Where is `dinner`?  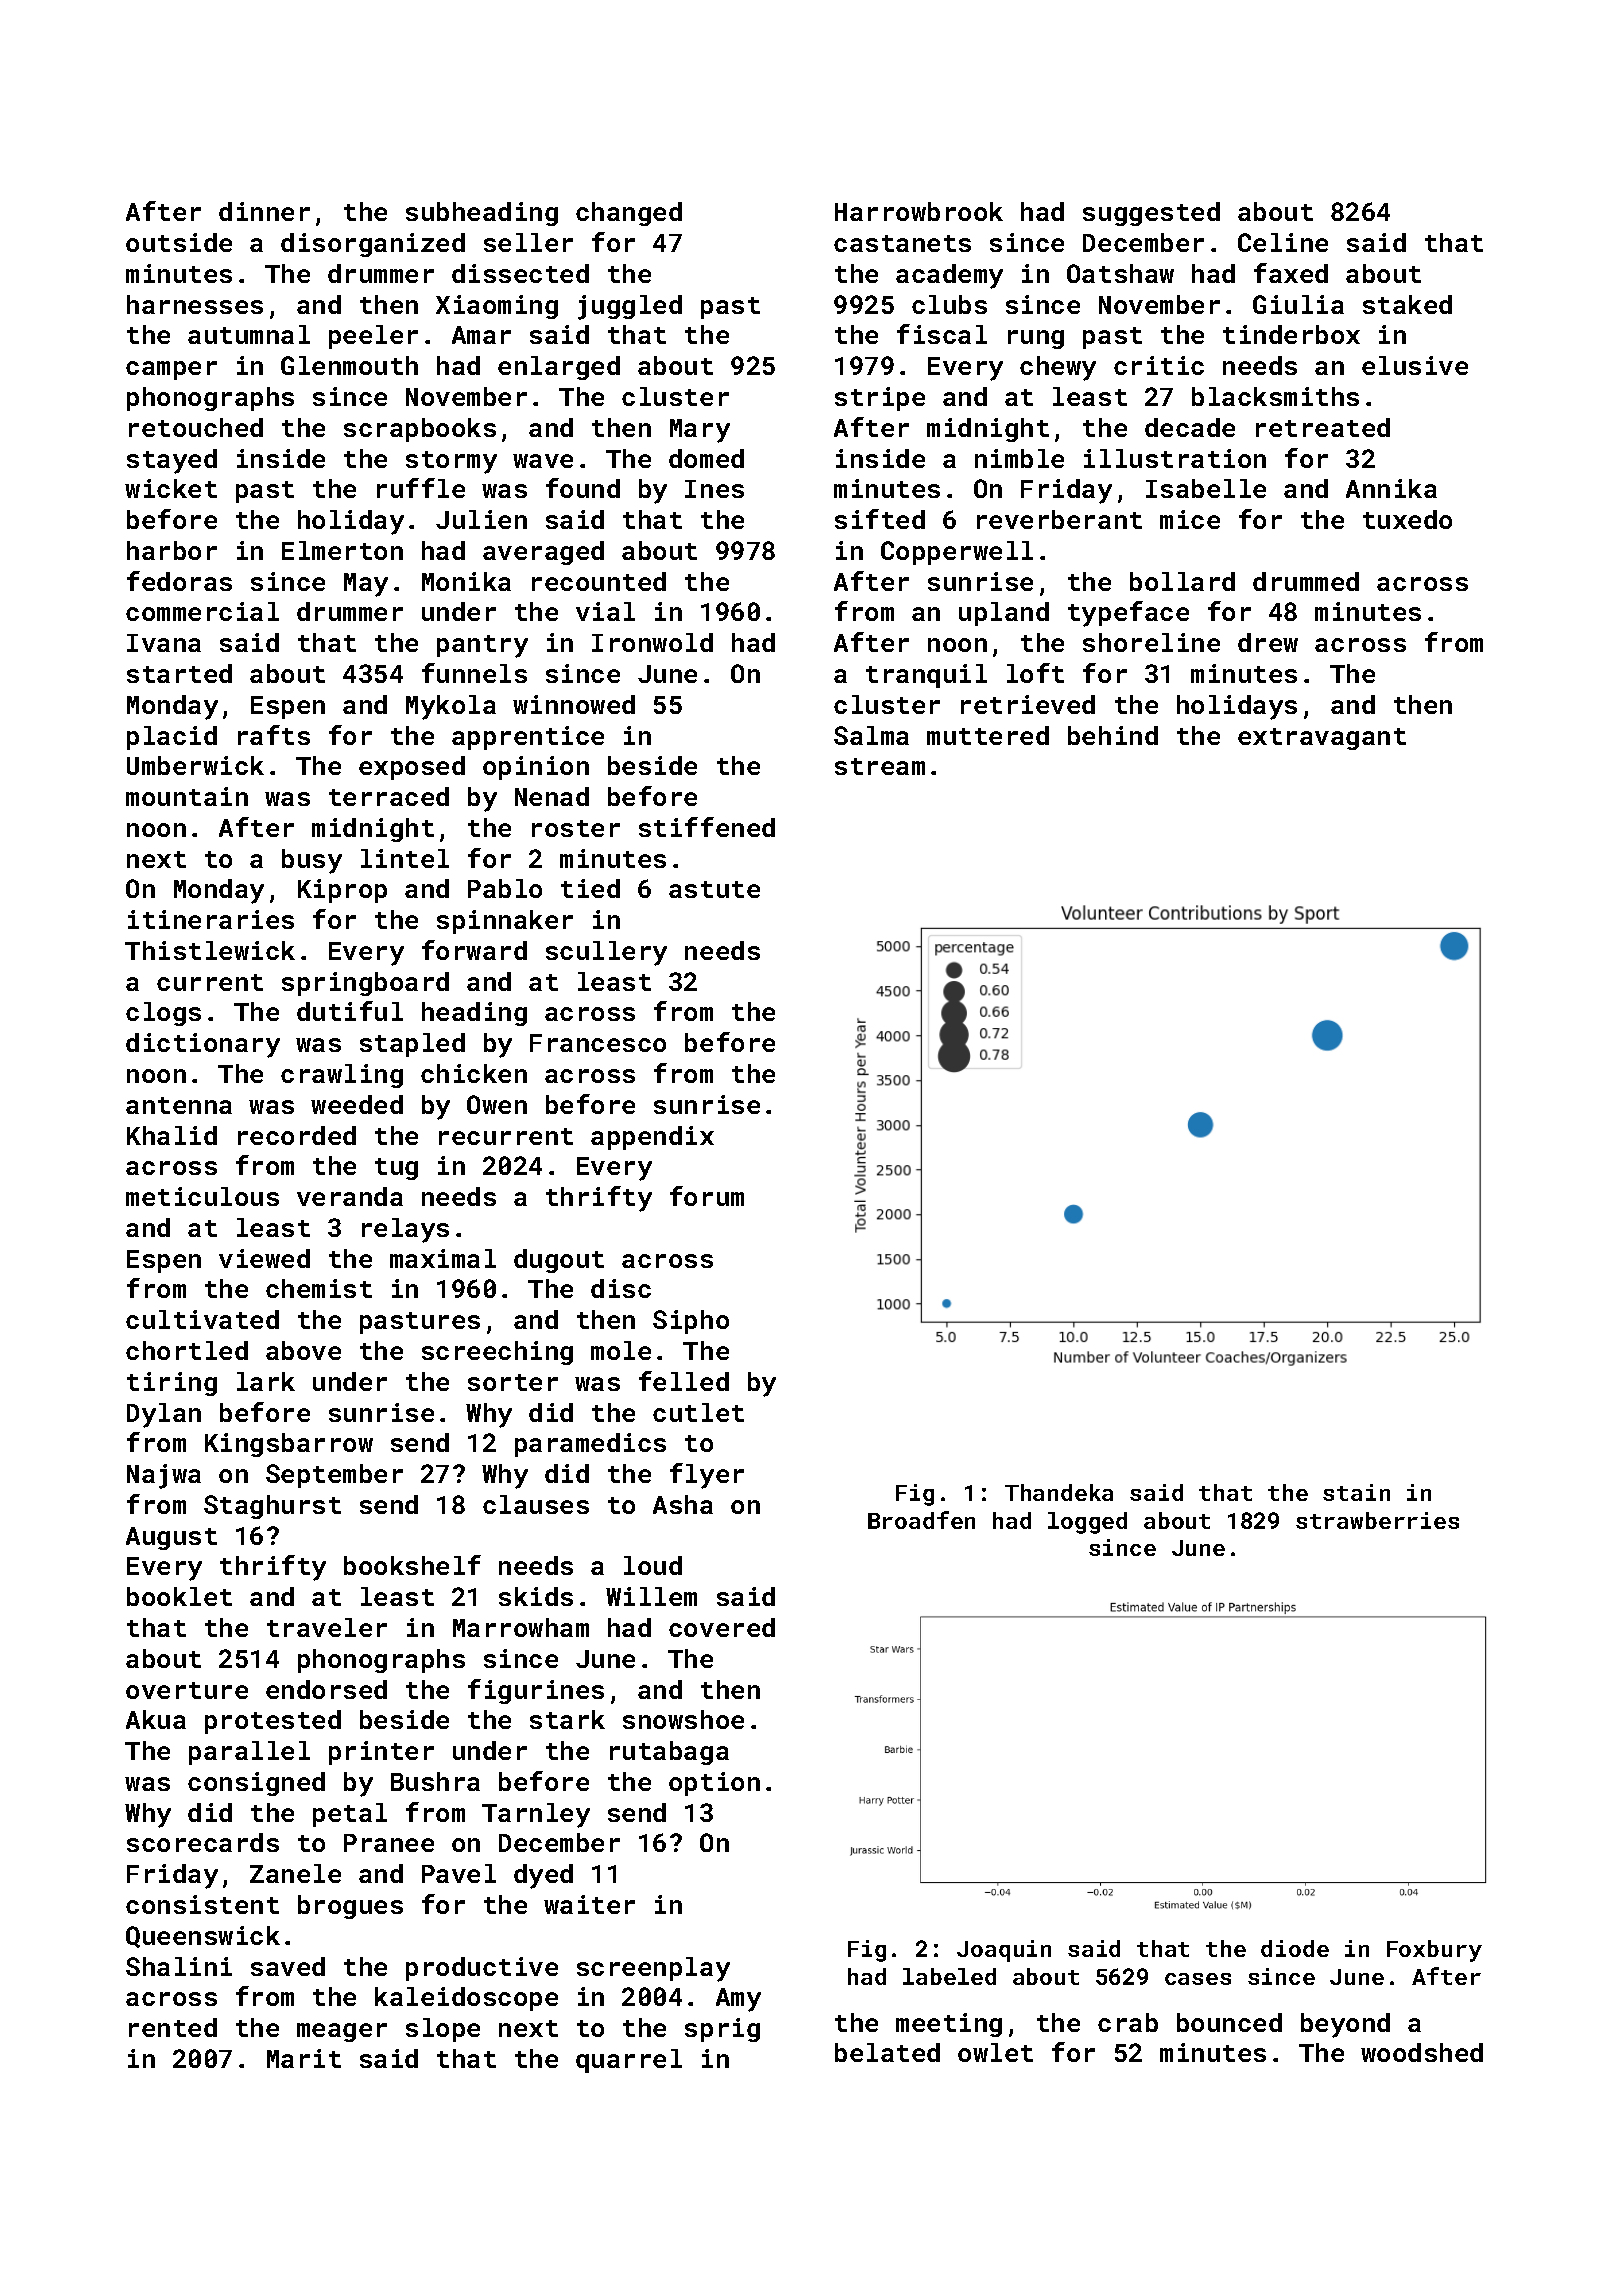
dinner is located at coordinates (264, 211).
